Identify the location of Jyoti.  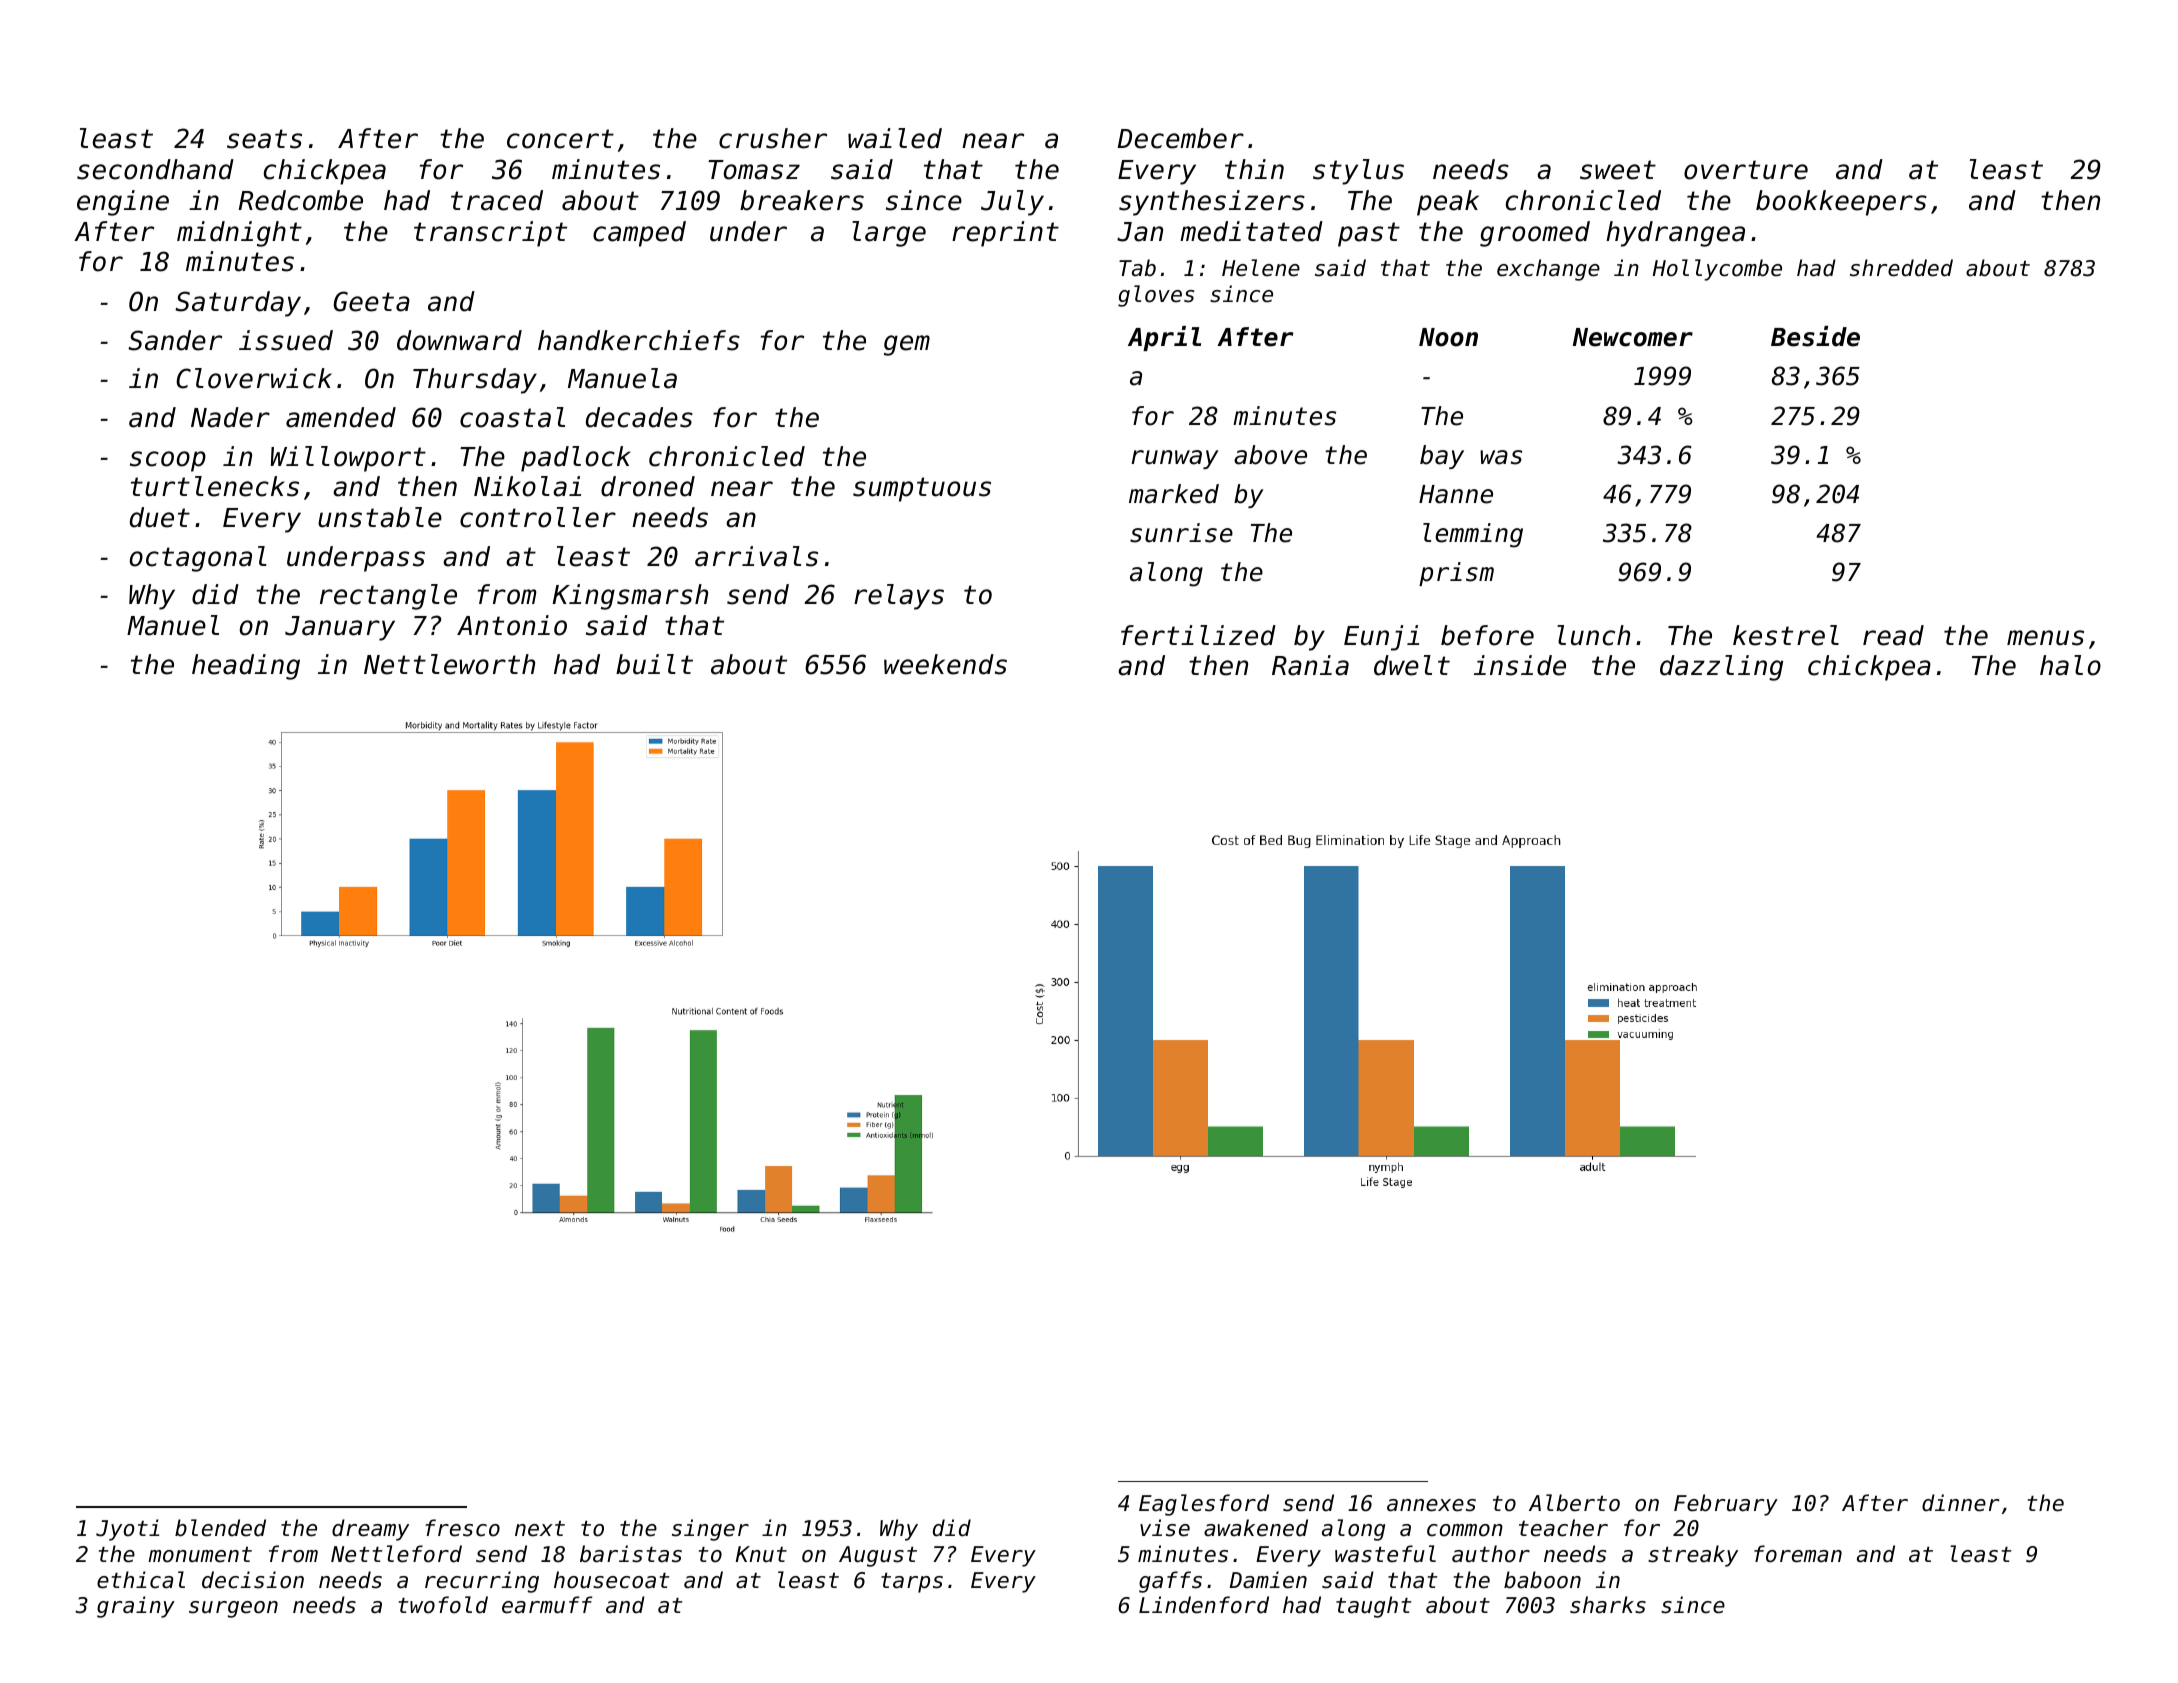
(127, 1530).
